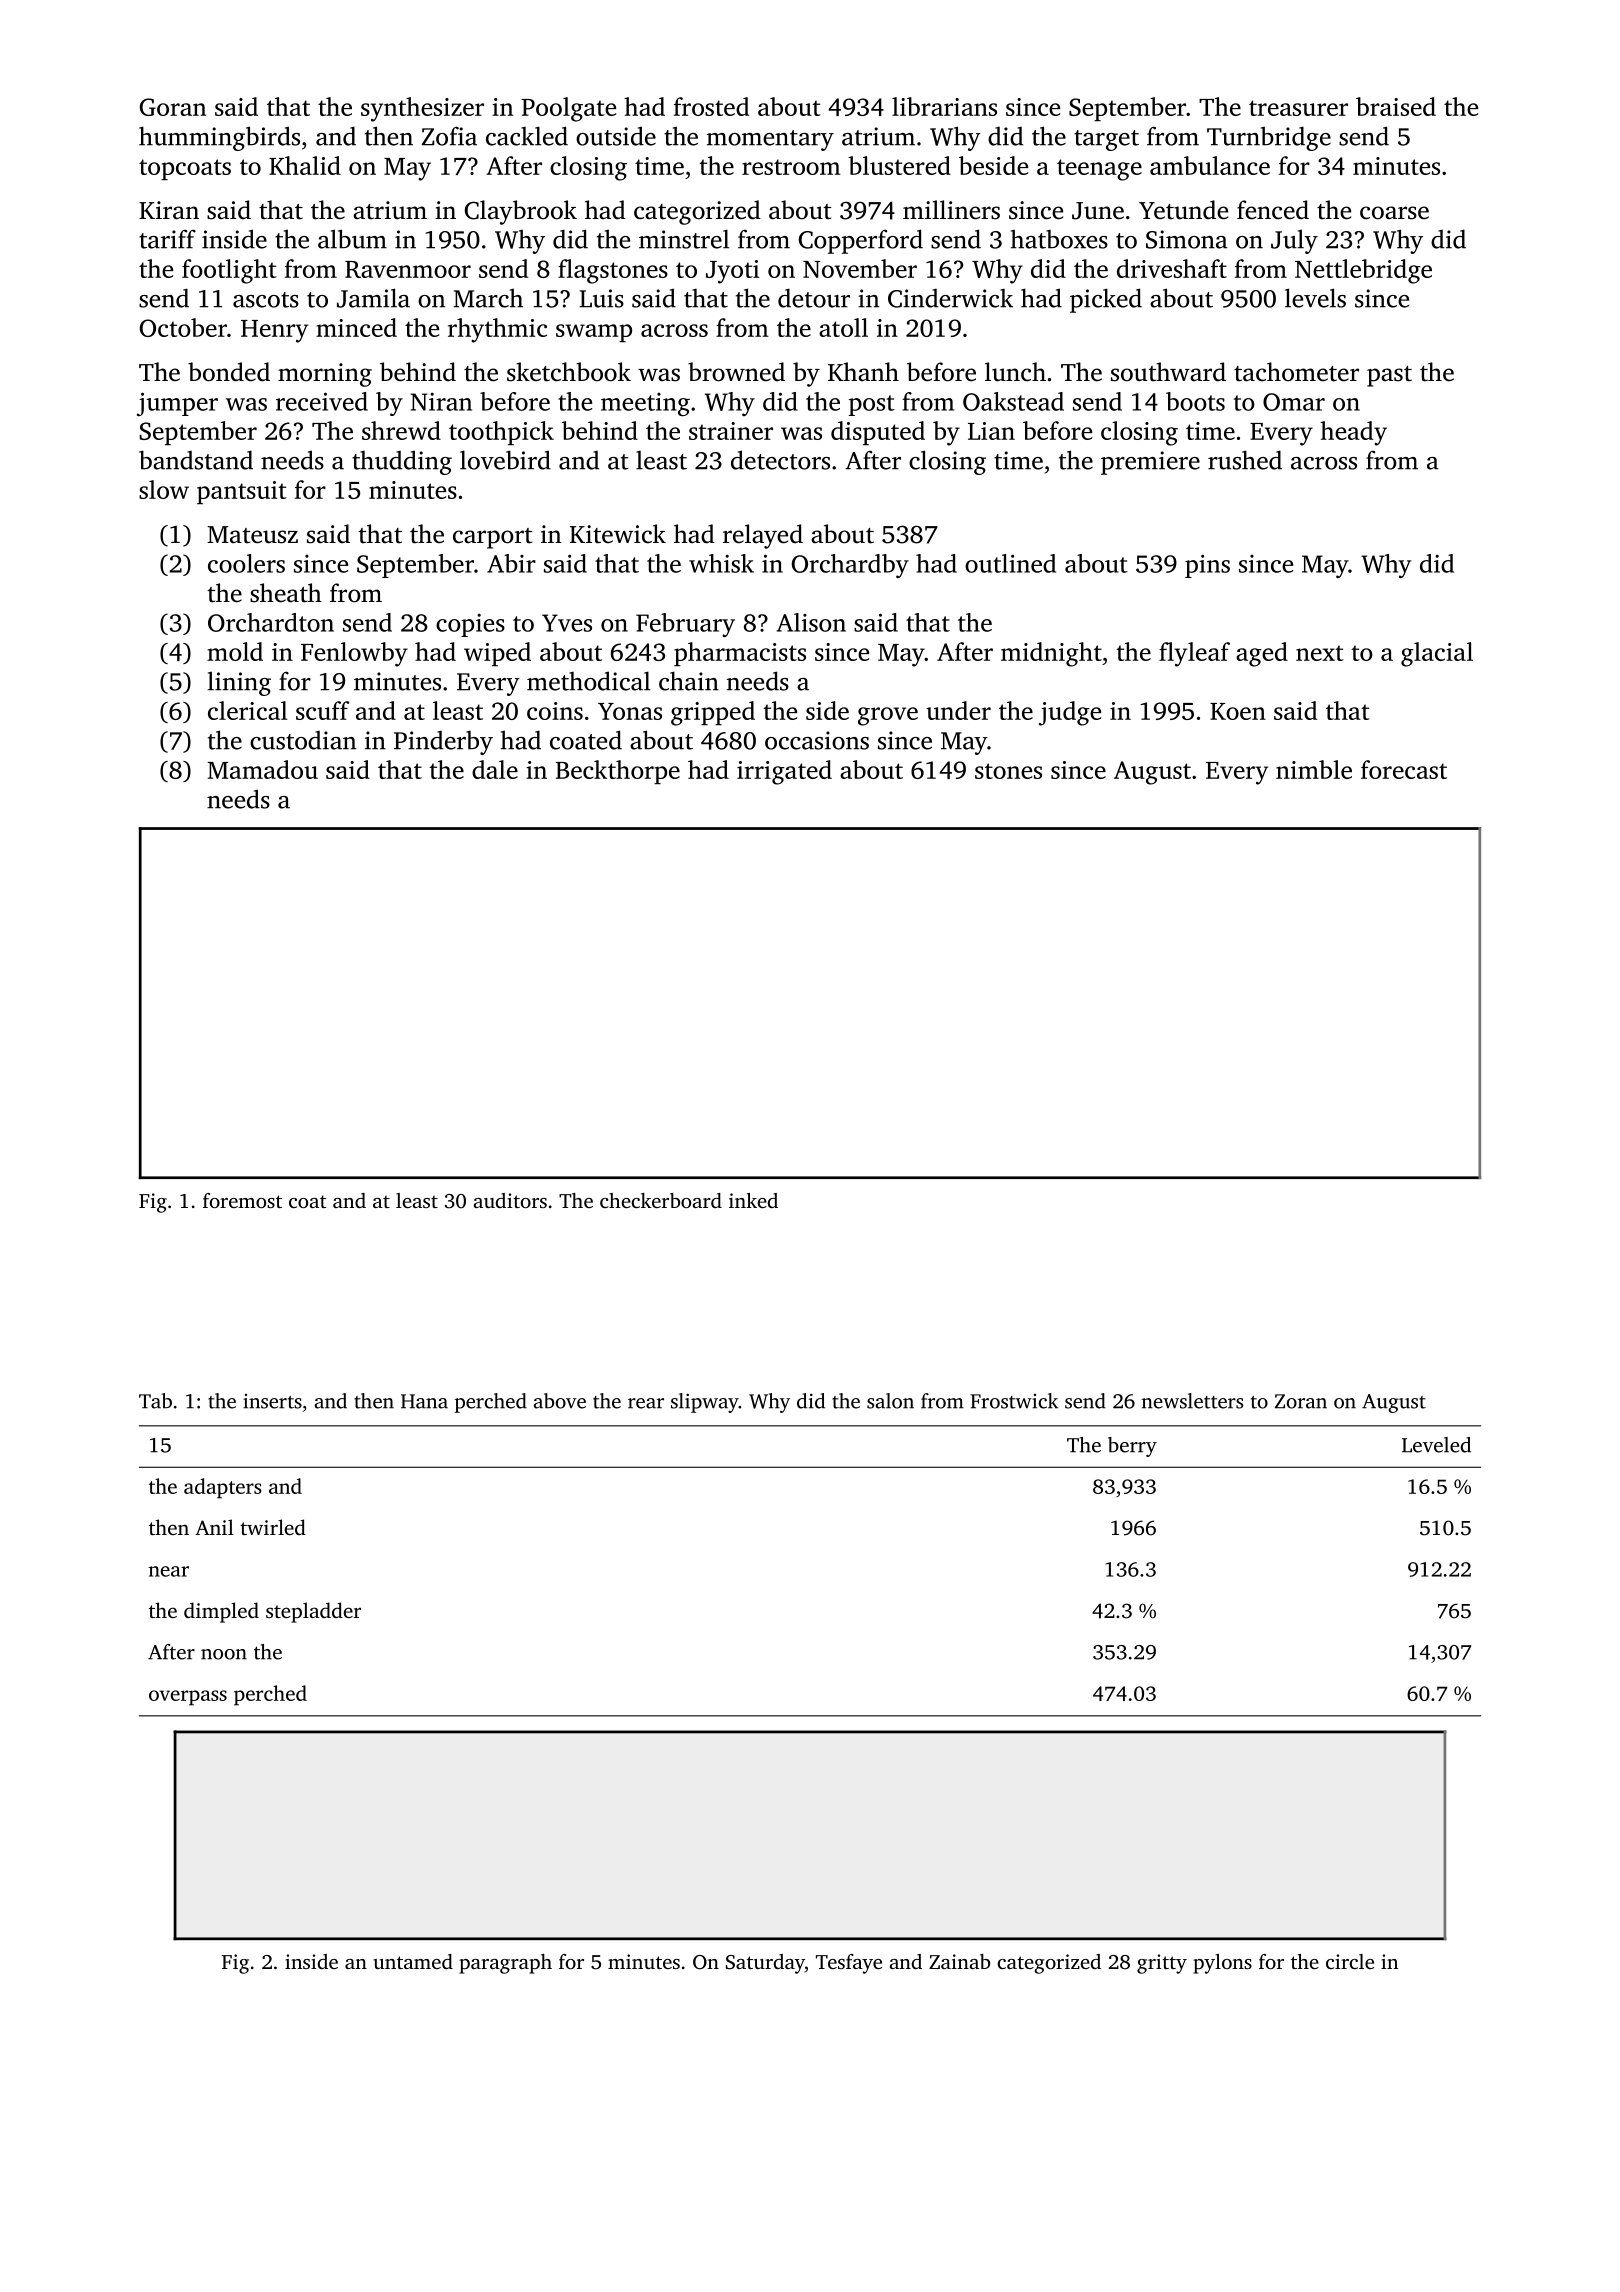  What do you see at coordinates (814, 298) in the screenshot?
I see `detour` at bounding box center [814, 298].
